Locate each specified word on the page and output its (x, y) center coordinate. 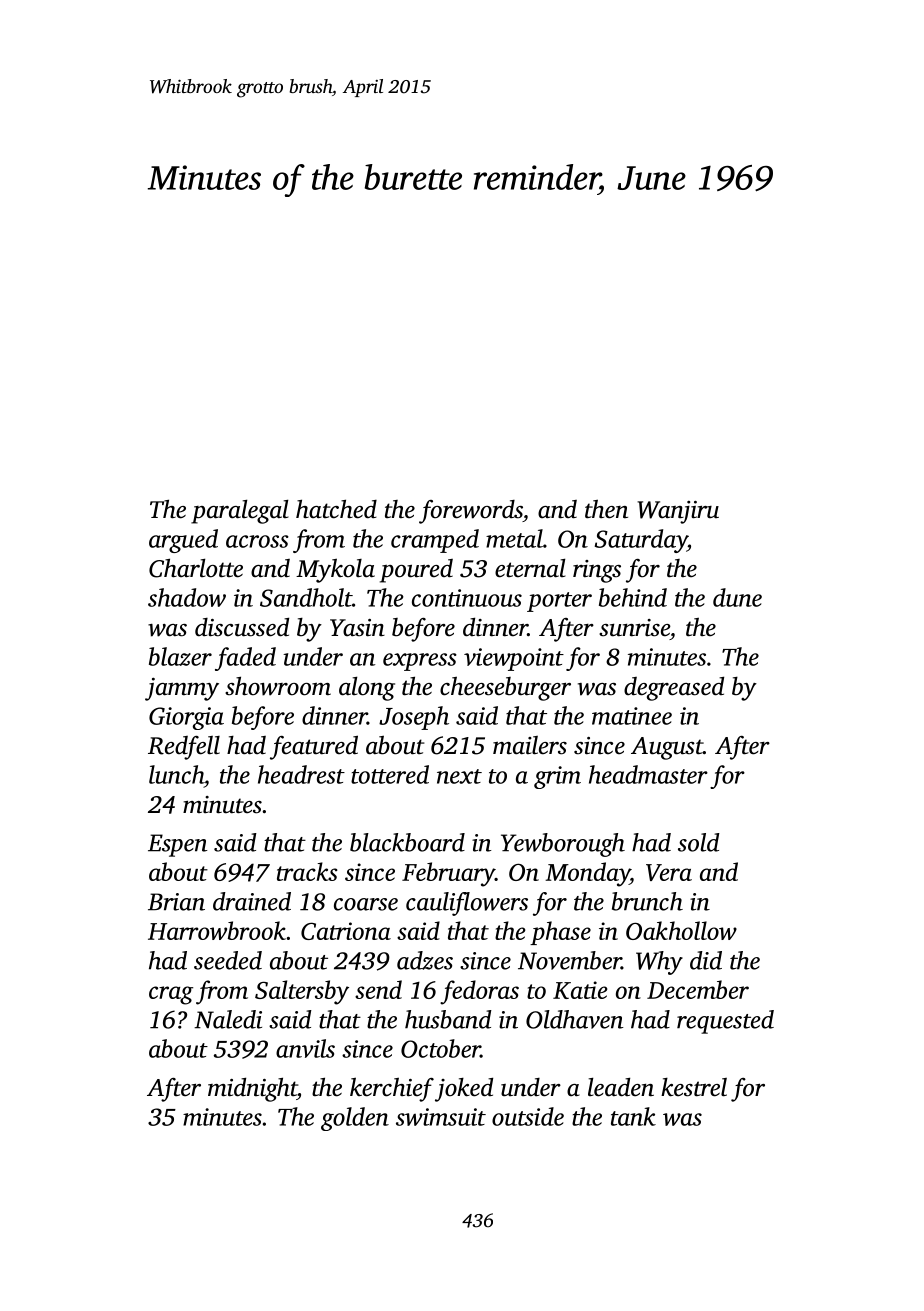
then (606, 509)
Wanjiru (678, 512)
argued (183, 541)
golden (355, 1119)
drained (252, 901)
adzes (425, 960)
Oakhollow (681, 930)
